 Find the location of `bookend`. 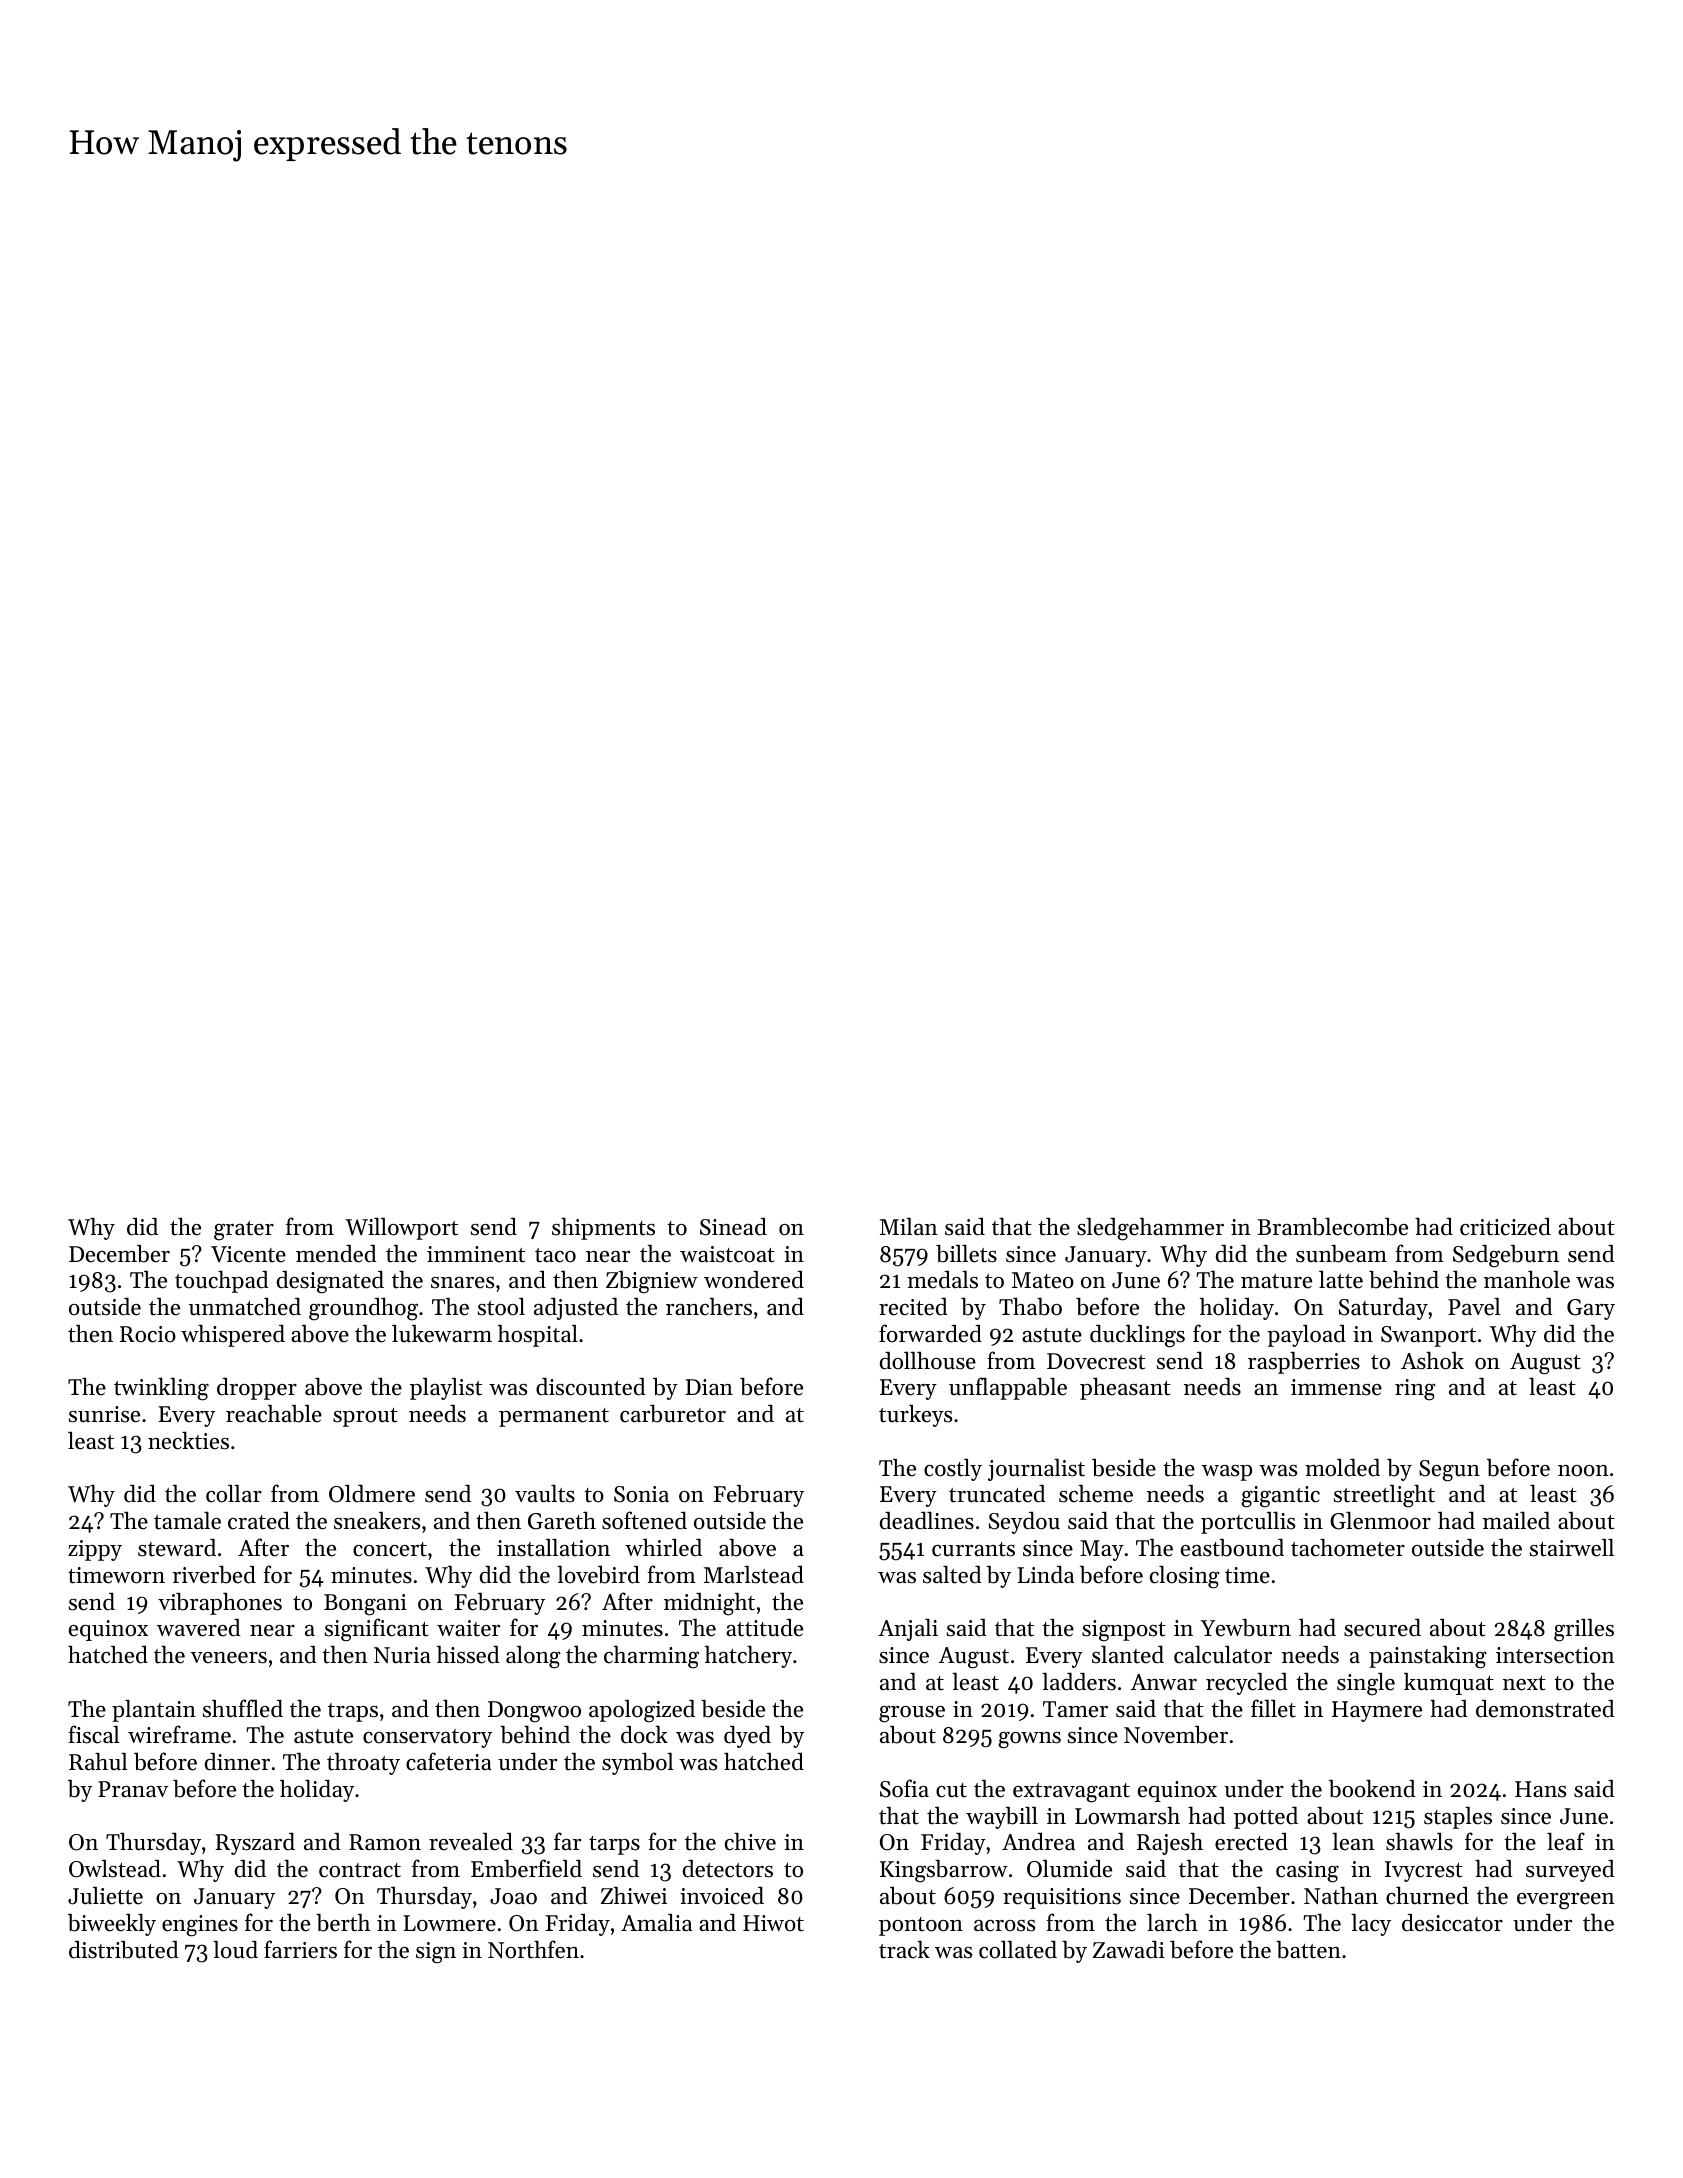

bookend is located at coordinates (1372, 1788).
